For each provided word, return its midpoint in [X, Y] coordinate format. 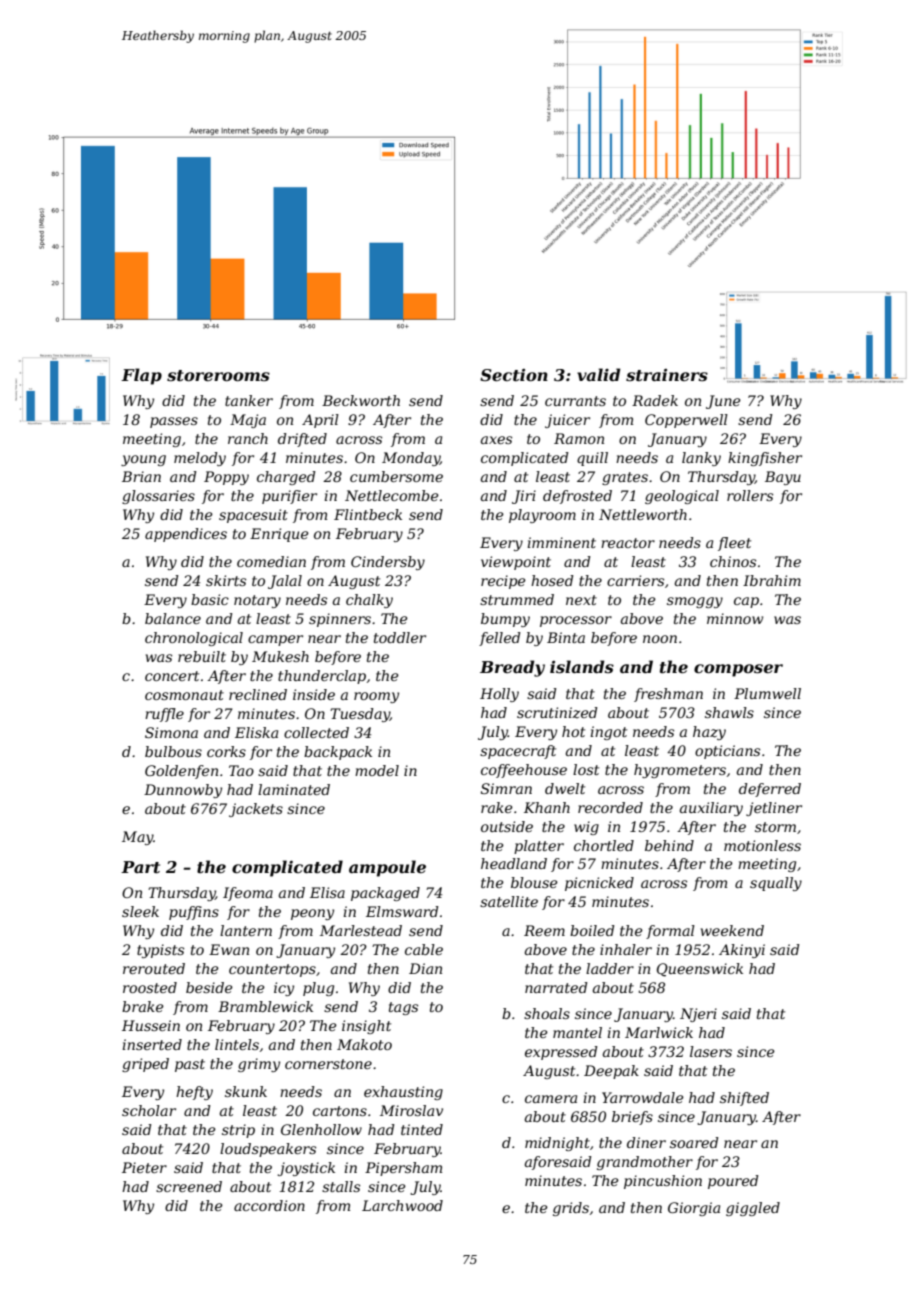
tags [403, 1008]
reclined [258, 694]
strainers [667, 375]
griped [145, 1065]
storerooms [218, 375]
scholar [149, 1110]
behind [669, 845]
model [377, 770]
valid [599, 374]
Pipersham [403, 1169]
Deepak [611, 1072]
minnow [735, 618]
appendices [186, 535]
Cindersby [388, 563]
